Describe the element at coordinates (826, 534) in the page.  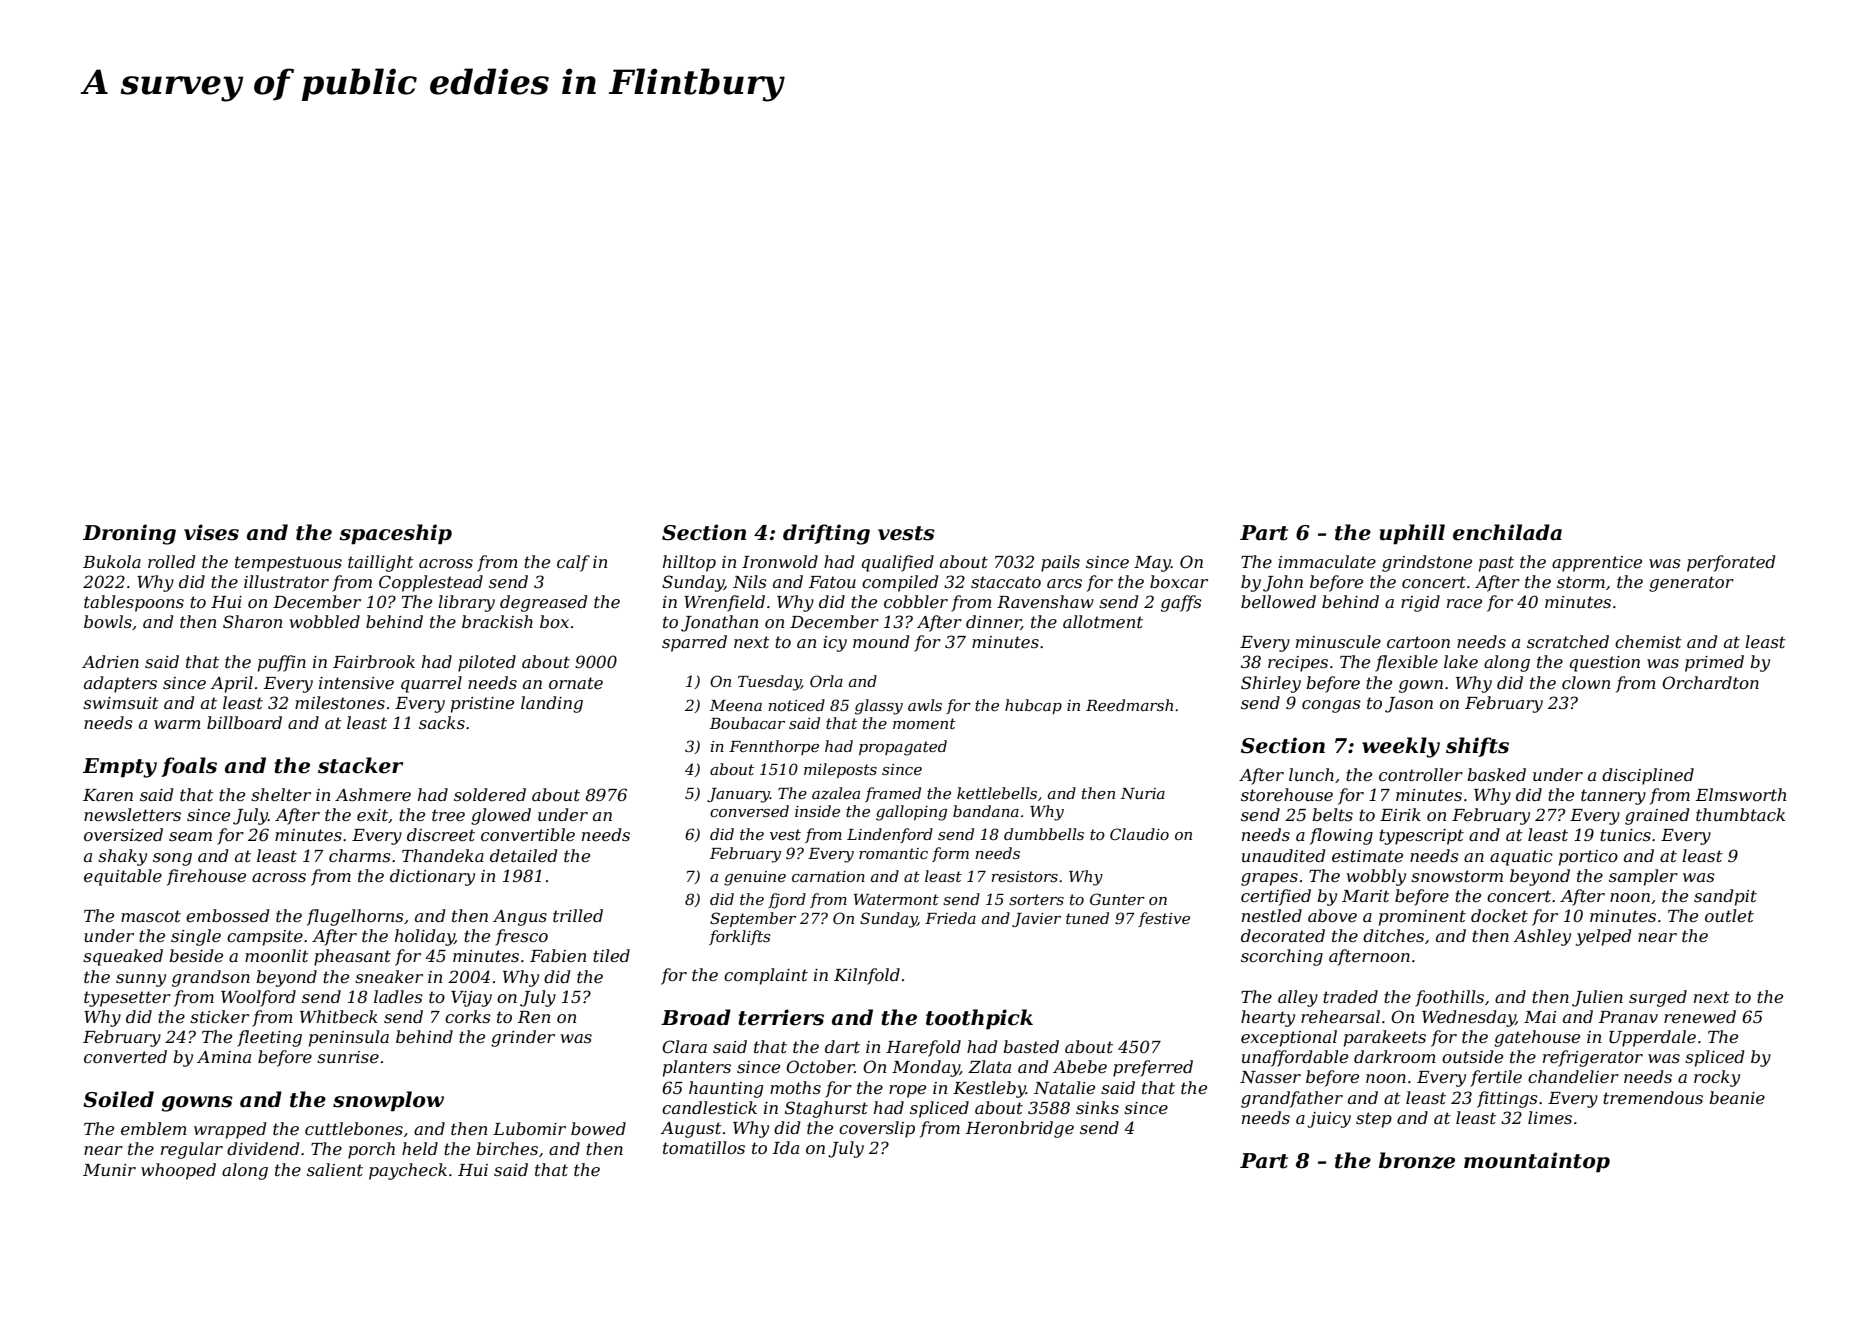
I see `drifting` at that location.
